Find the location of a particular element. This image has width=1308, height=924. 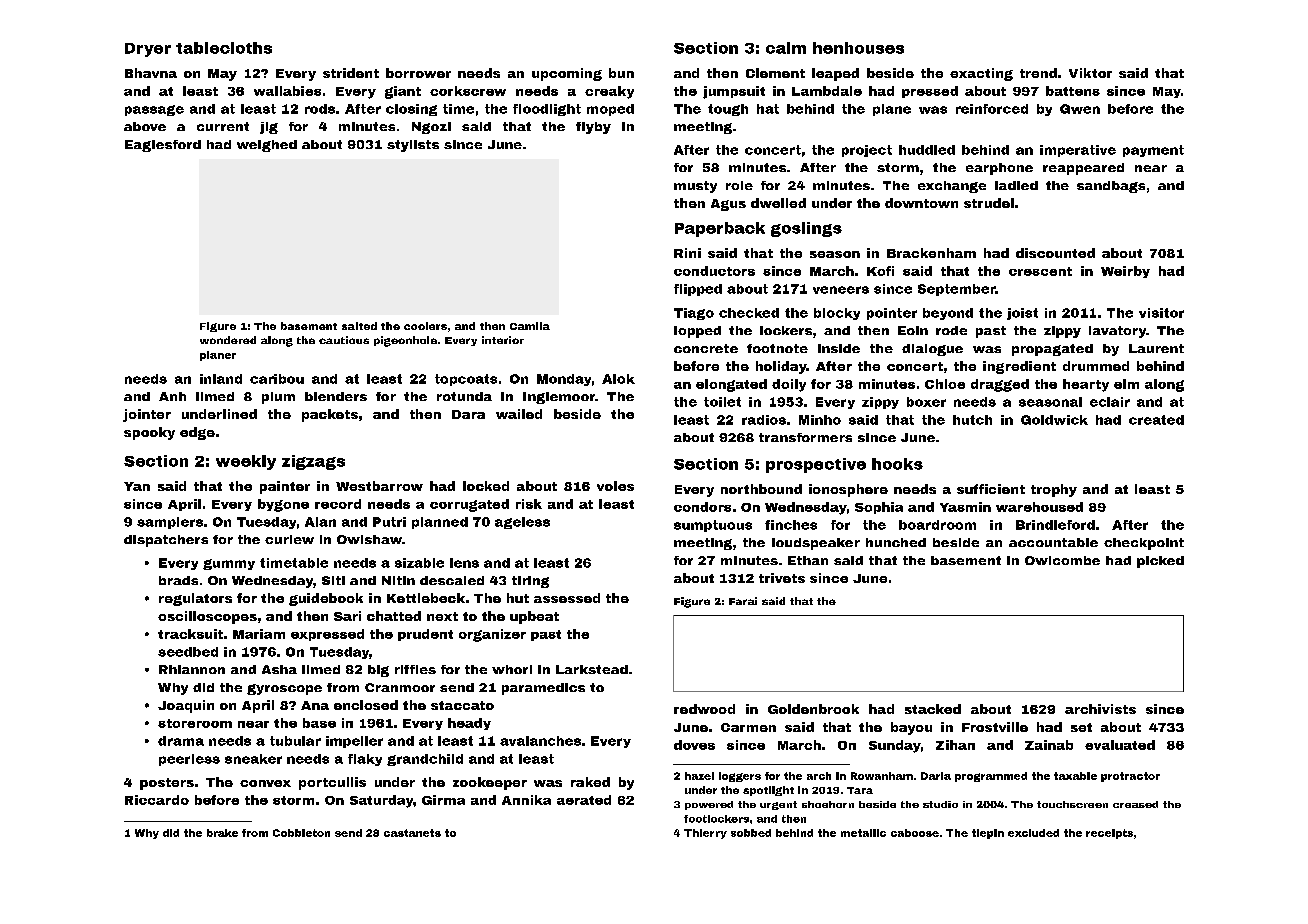

drummed is located at coordinates (1096, 366).
